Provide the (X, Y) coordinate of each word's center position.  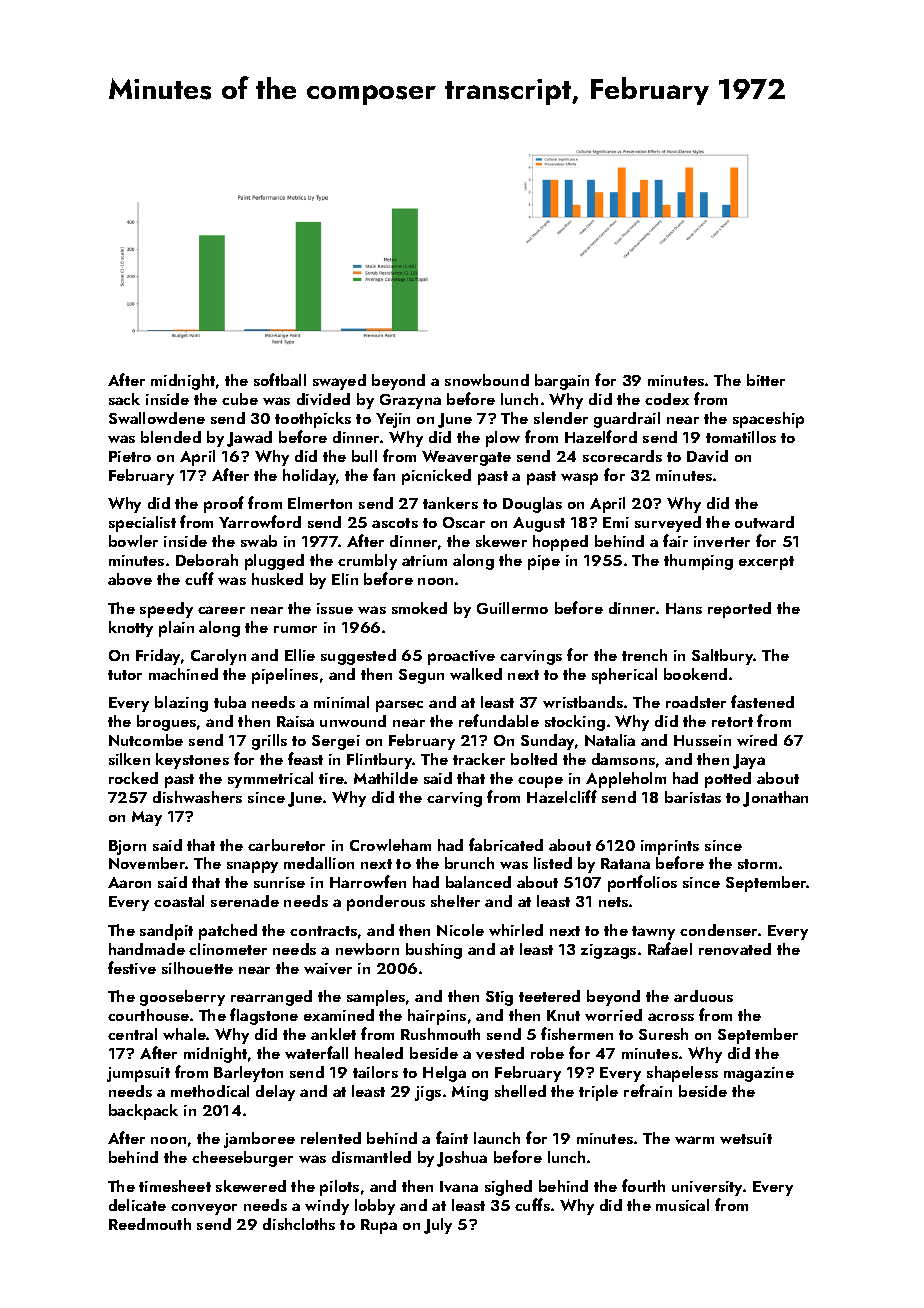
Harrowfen (368, 881)
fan (384, 474)
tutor (125, 675)
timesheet (175, 1186)
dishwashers (197, 797)
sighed (508, 1188)
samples (376, 998)
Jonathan (775, 799)
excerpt (766, 563)
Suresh (663, 1034)
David (707, 456)
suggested (358, 657)
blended (171, 437)
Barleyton (248, 1074)
